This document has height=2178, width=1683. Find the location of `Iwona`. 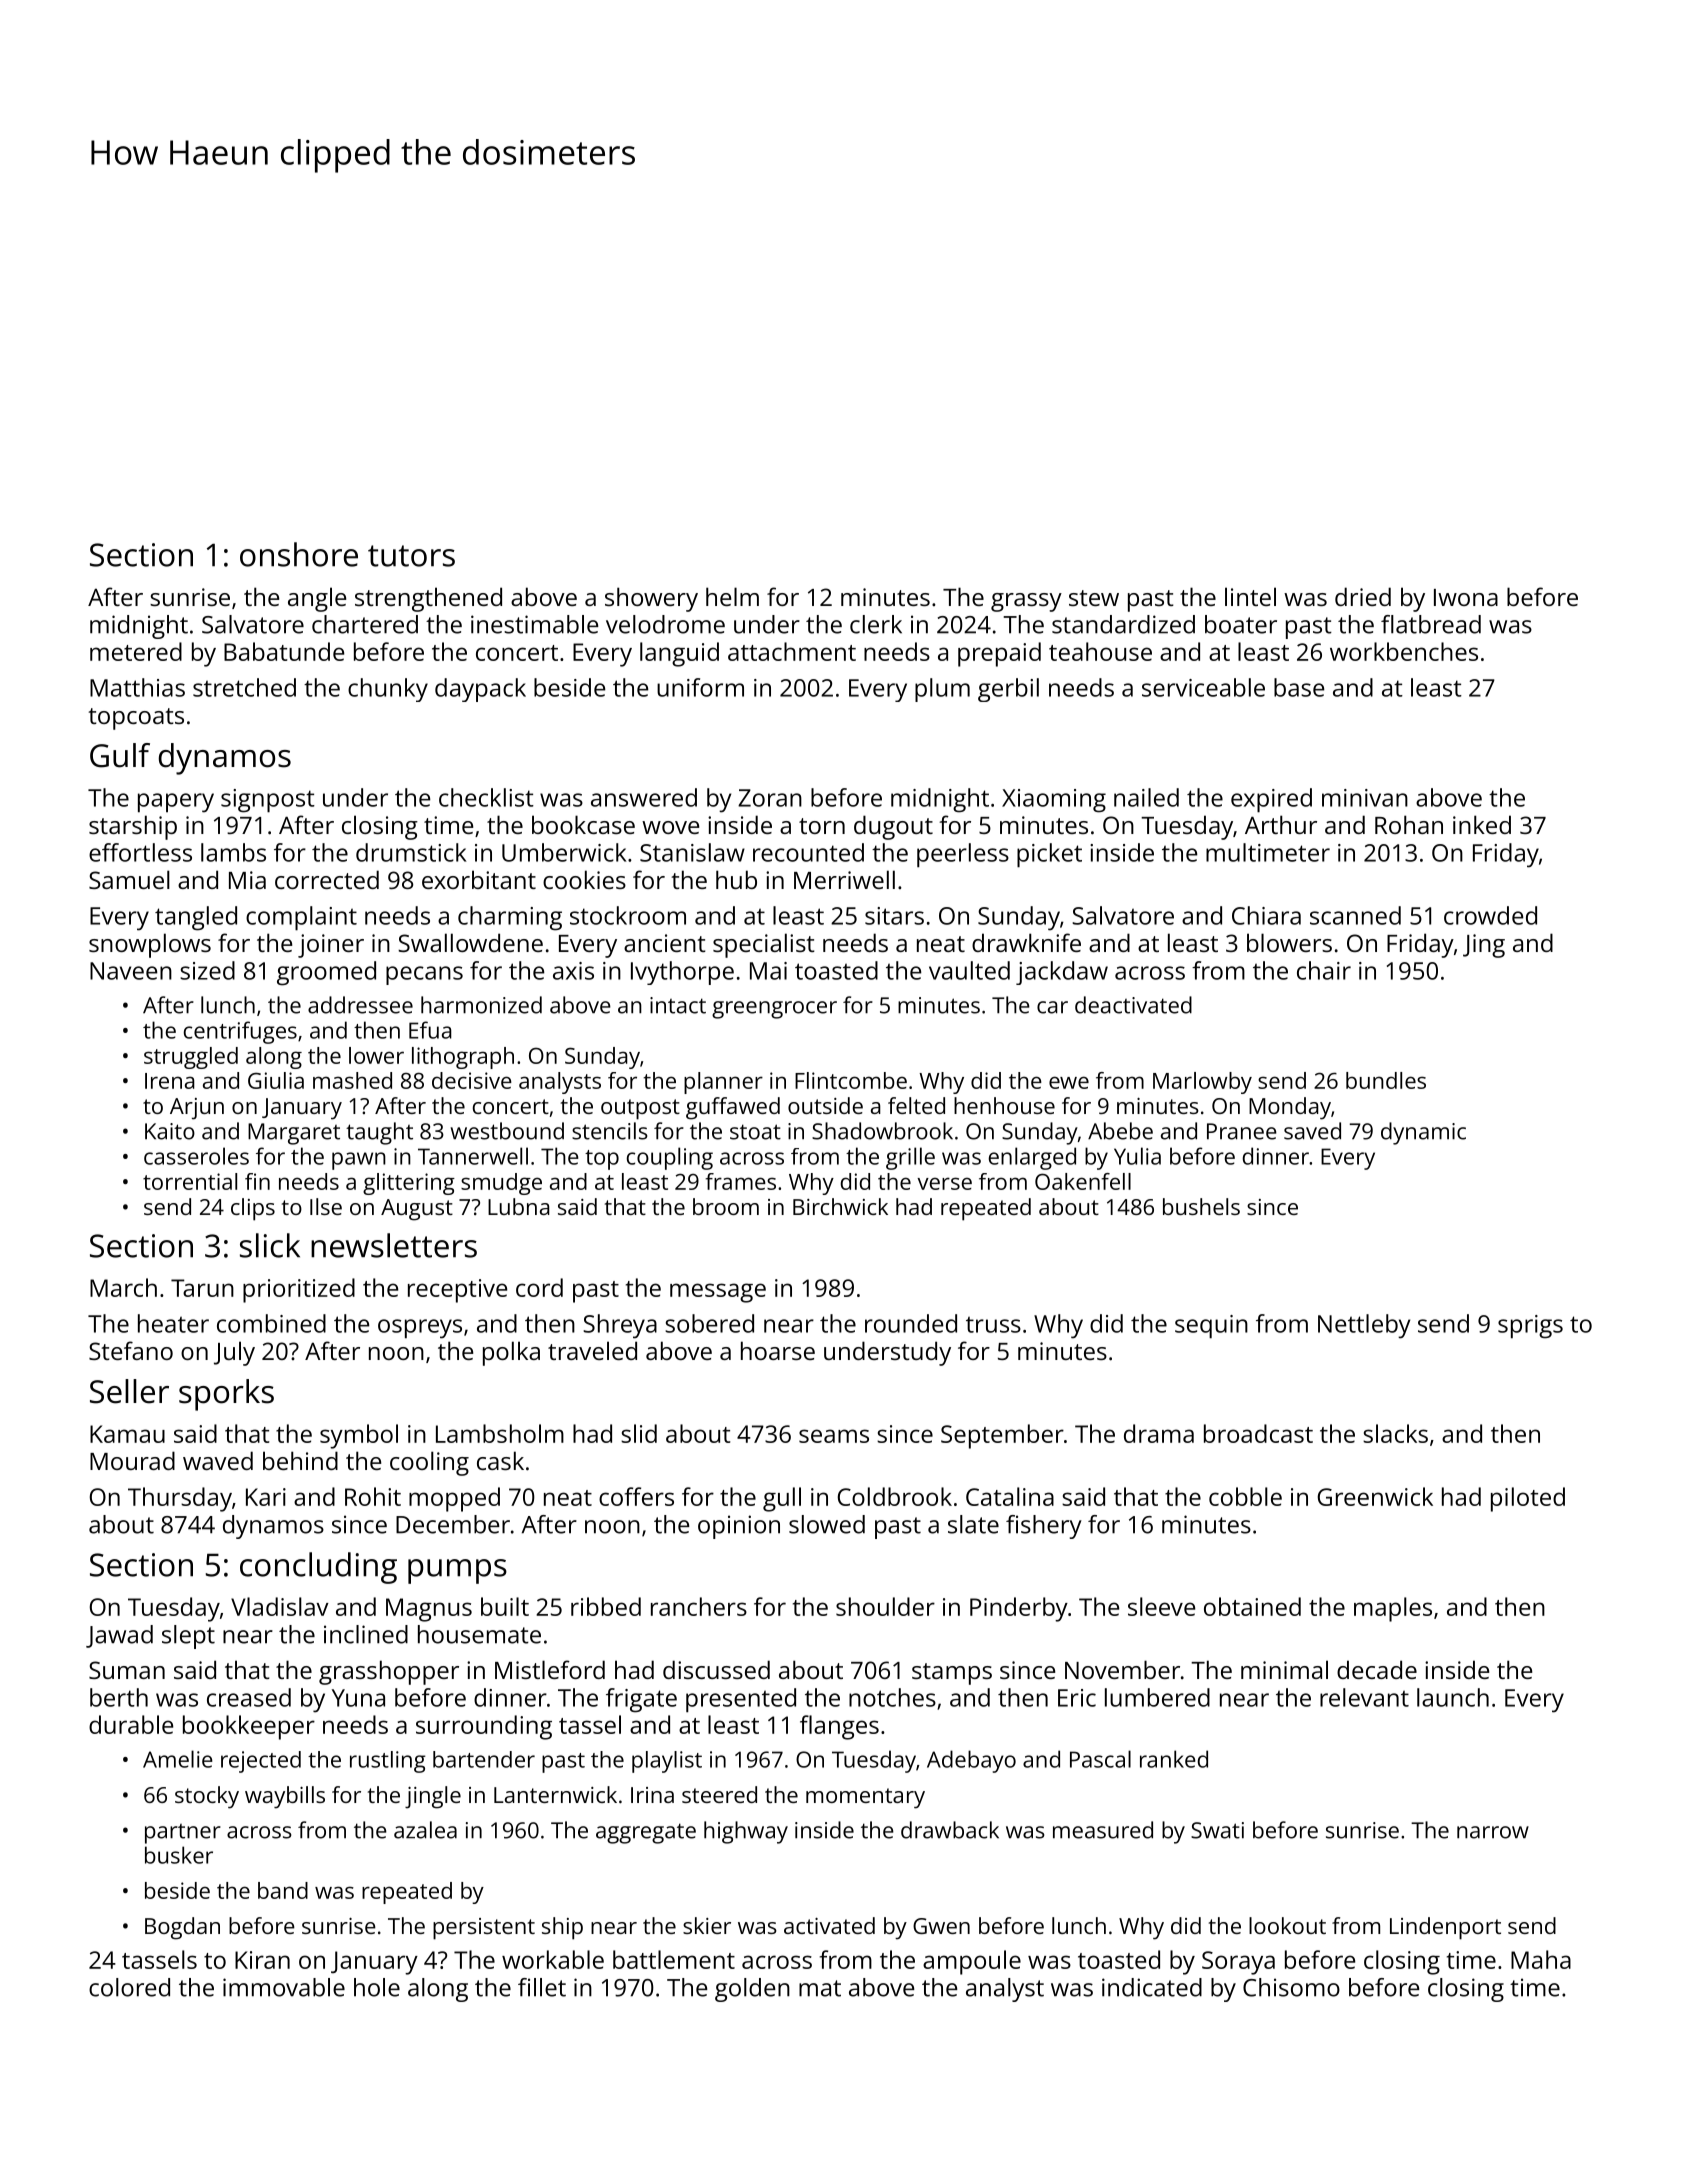

Iwona is located at coordinates (1466, 597).
